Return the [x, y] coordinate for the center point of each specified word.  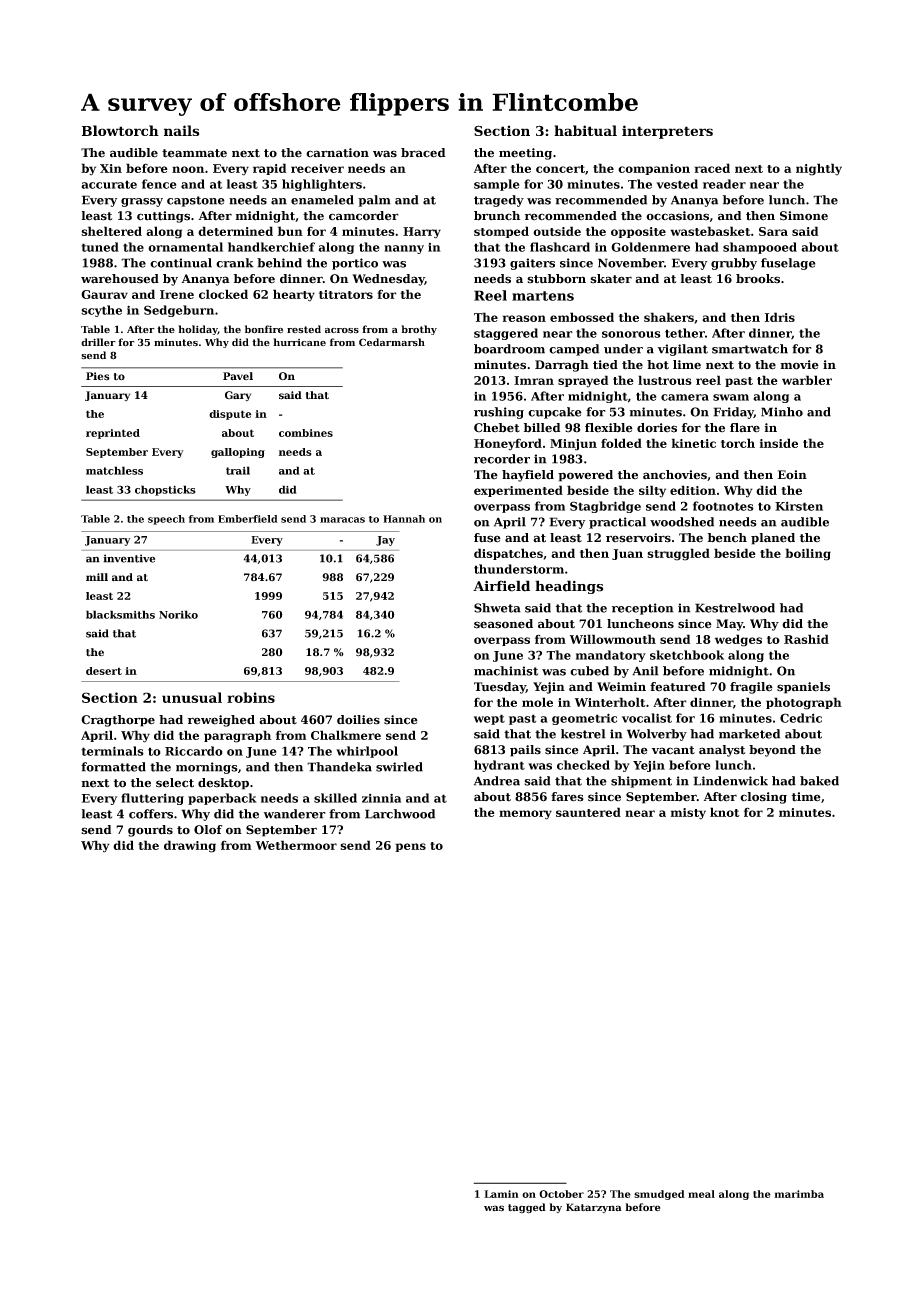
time [806, 797]
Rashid [806, 639]
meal [701, 1194]
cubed [589, 671]
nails [181, 130]
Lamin [501, 1194]
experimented [518, 491]
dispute [230, 415]
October [561, 1194]
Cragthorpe [118, 721]
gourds [150, 831]
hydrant [499, 766]
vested [677, 184]
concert [560, 169]
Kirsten [799, 506]
